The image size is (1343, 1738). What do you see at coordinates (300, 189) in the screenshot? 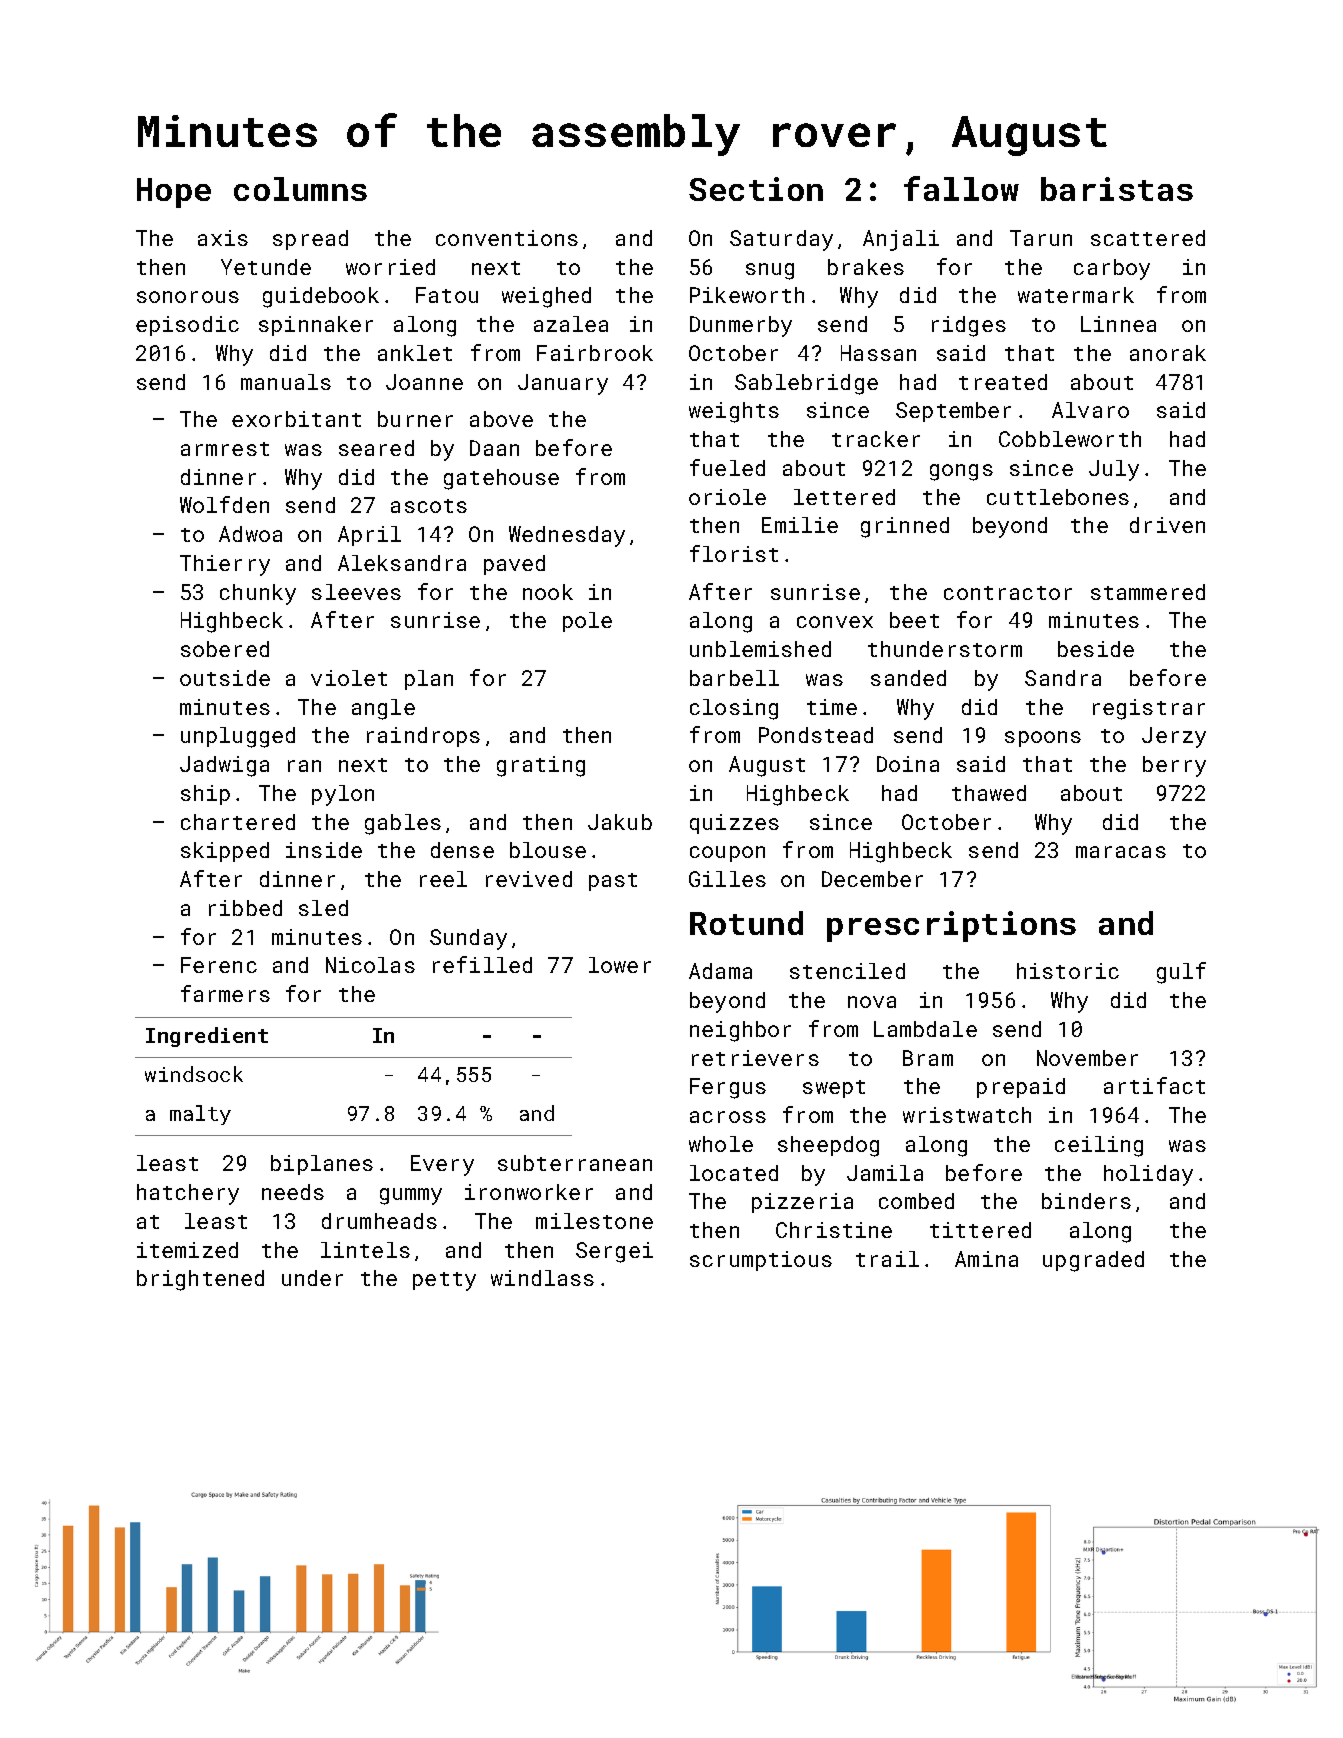
I see `columns` at bounding box center [300, 189].
